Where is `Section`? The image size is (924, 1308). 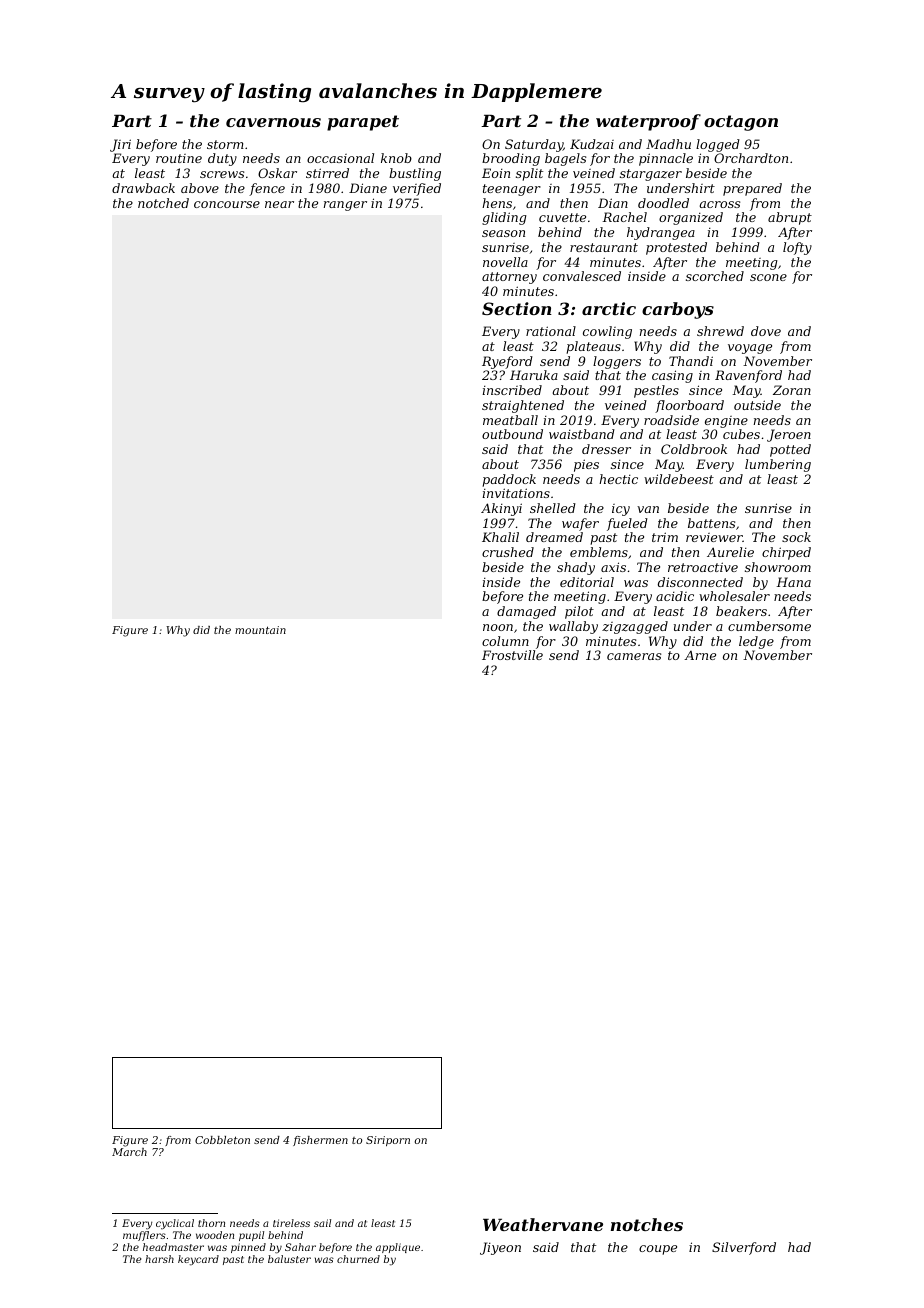
Section is located at coordinates (517, 308).
